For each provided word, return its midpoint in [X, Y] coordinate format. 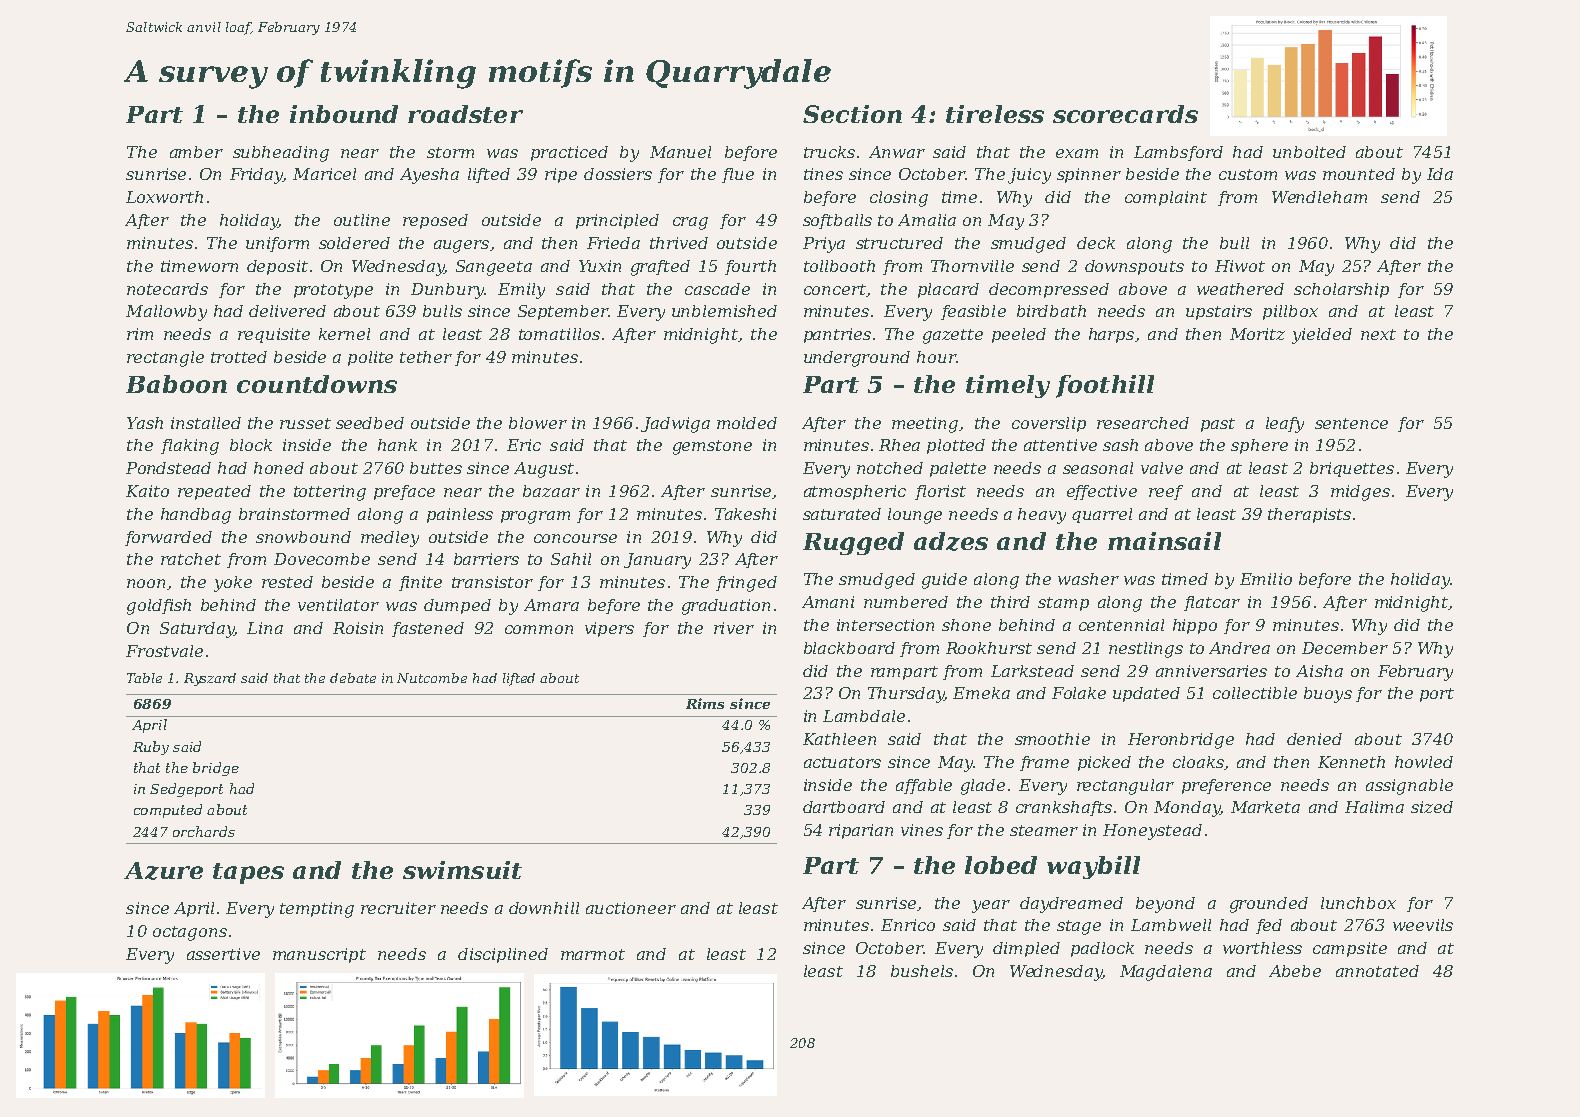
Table [144, 678]
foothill [1105, 386]
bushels [922, 971]
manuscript [319, 955]
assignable [1409, 787]
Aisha [1319, 671]
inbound [344, 114]
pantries [837, 335]
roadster [465, 114]
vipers [609, 629]
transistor [492, 582]
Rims [705, 703]
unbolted [1309, 152]
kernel [344, 334]
